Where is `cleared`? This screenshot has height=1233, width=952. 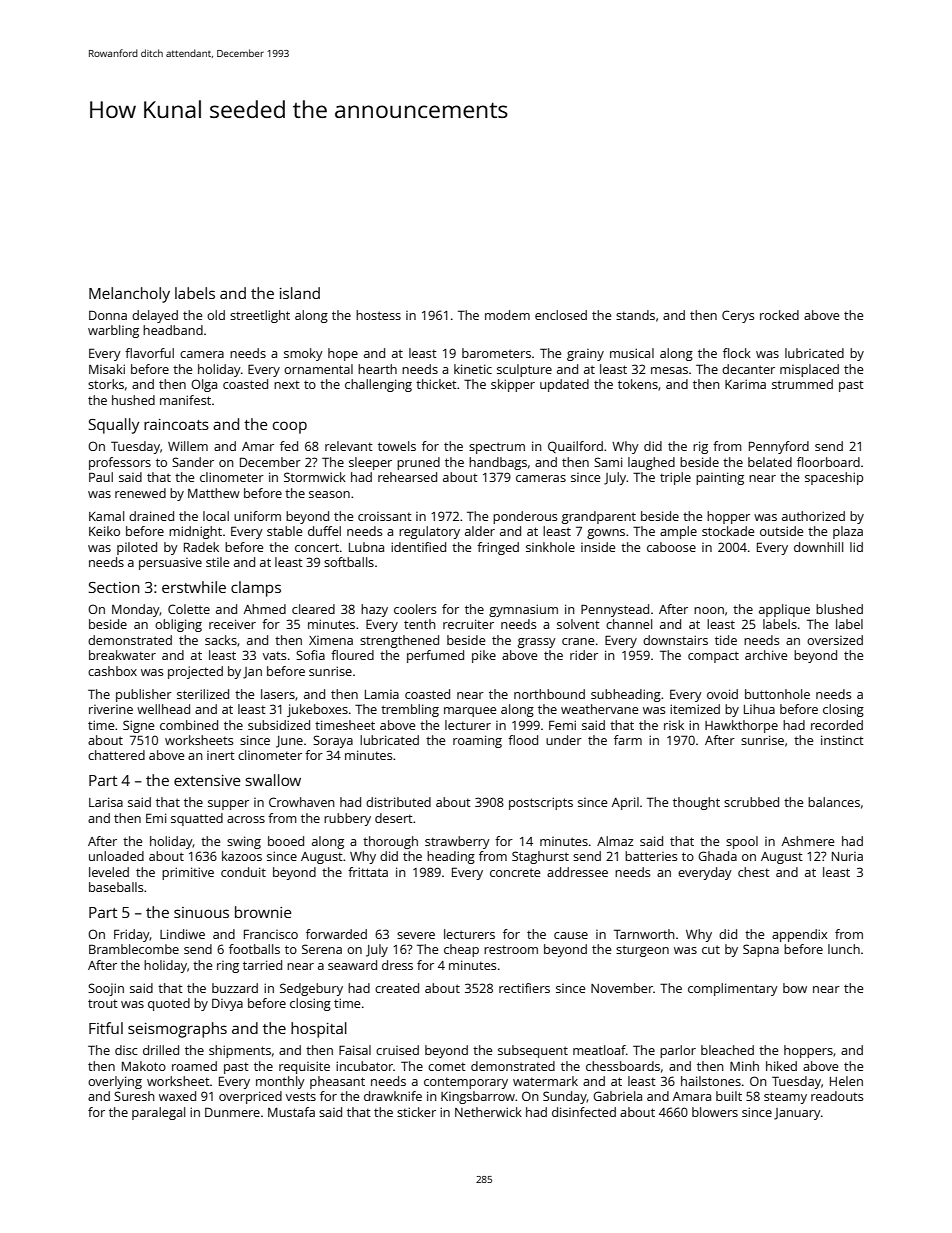
cleared is located at coordinates (313, 609).
